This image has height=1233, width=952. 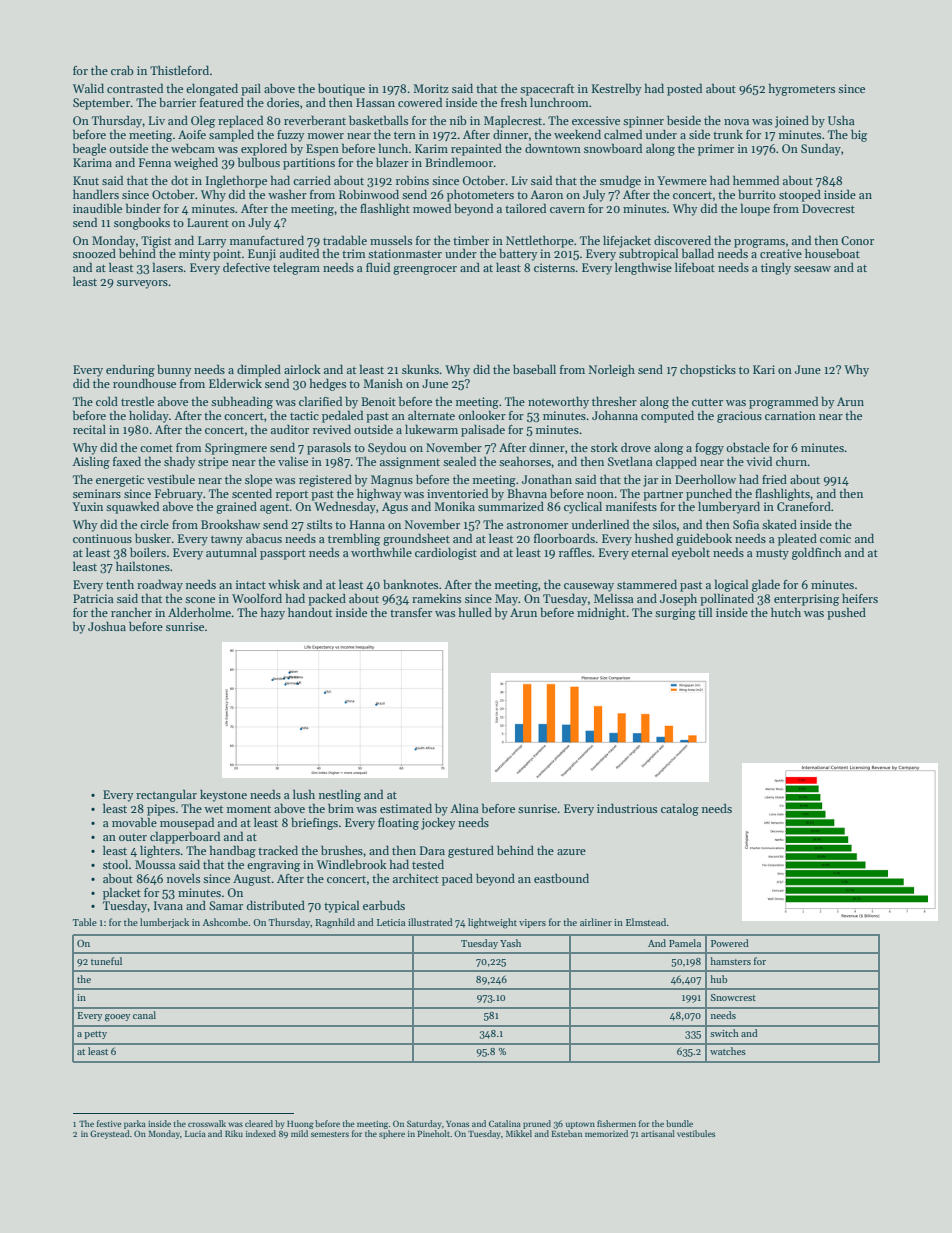 What do you see at coordinates (122, 70) in the image?
I see `crab` at bounding box center [122, 70].
